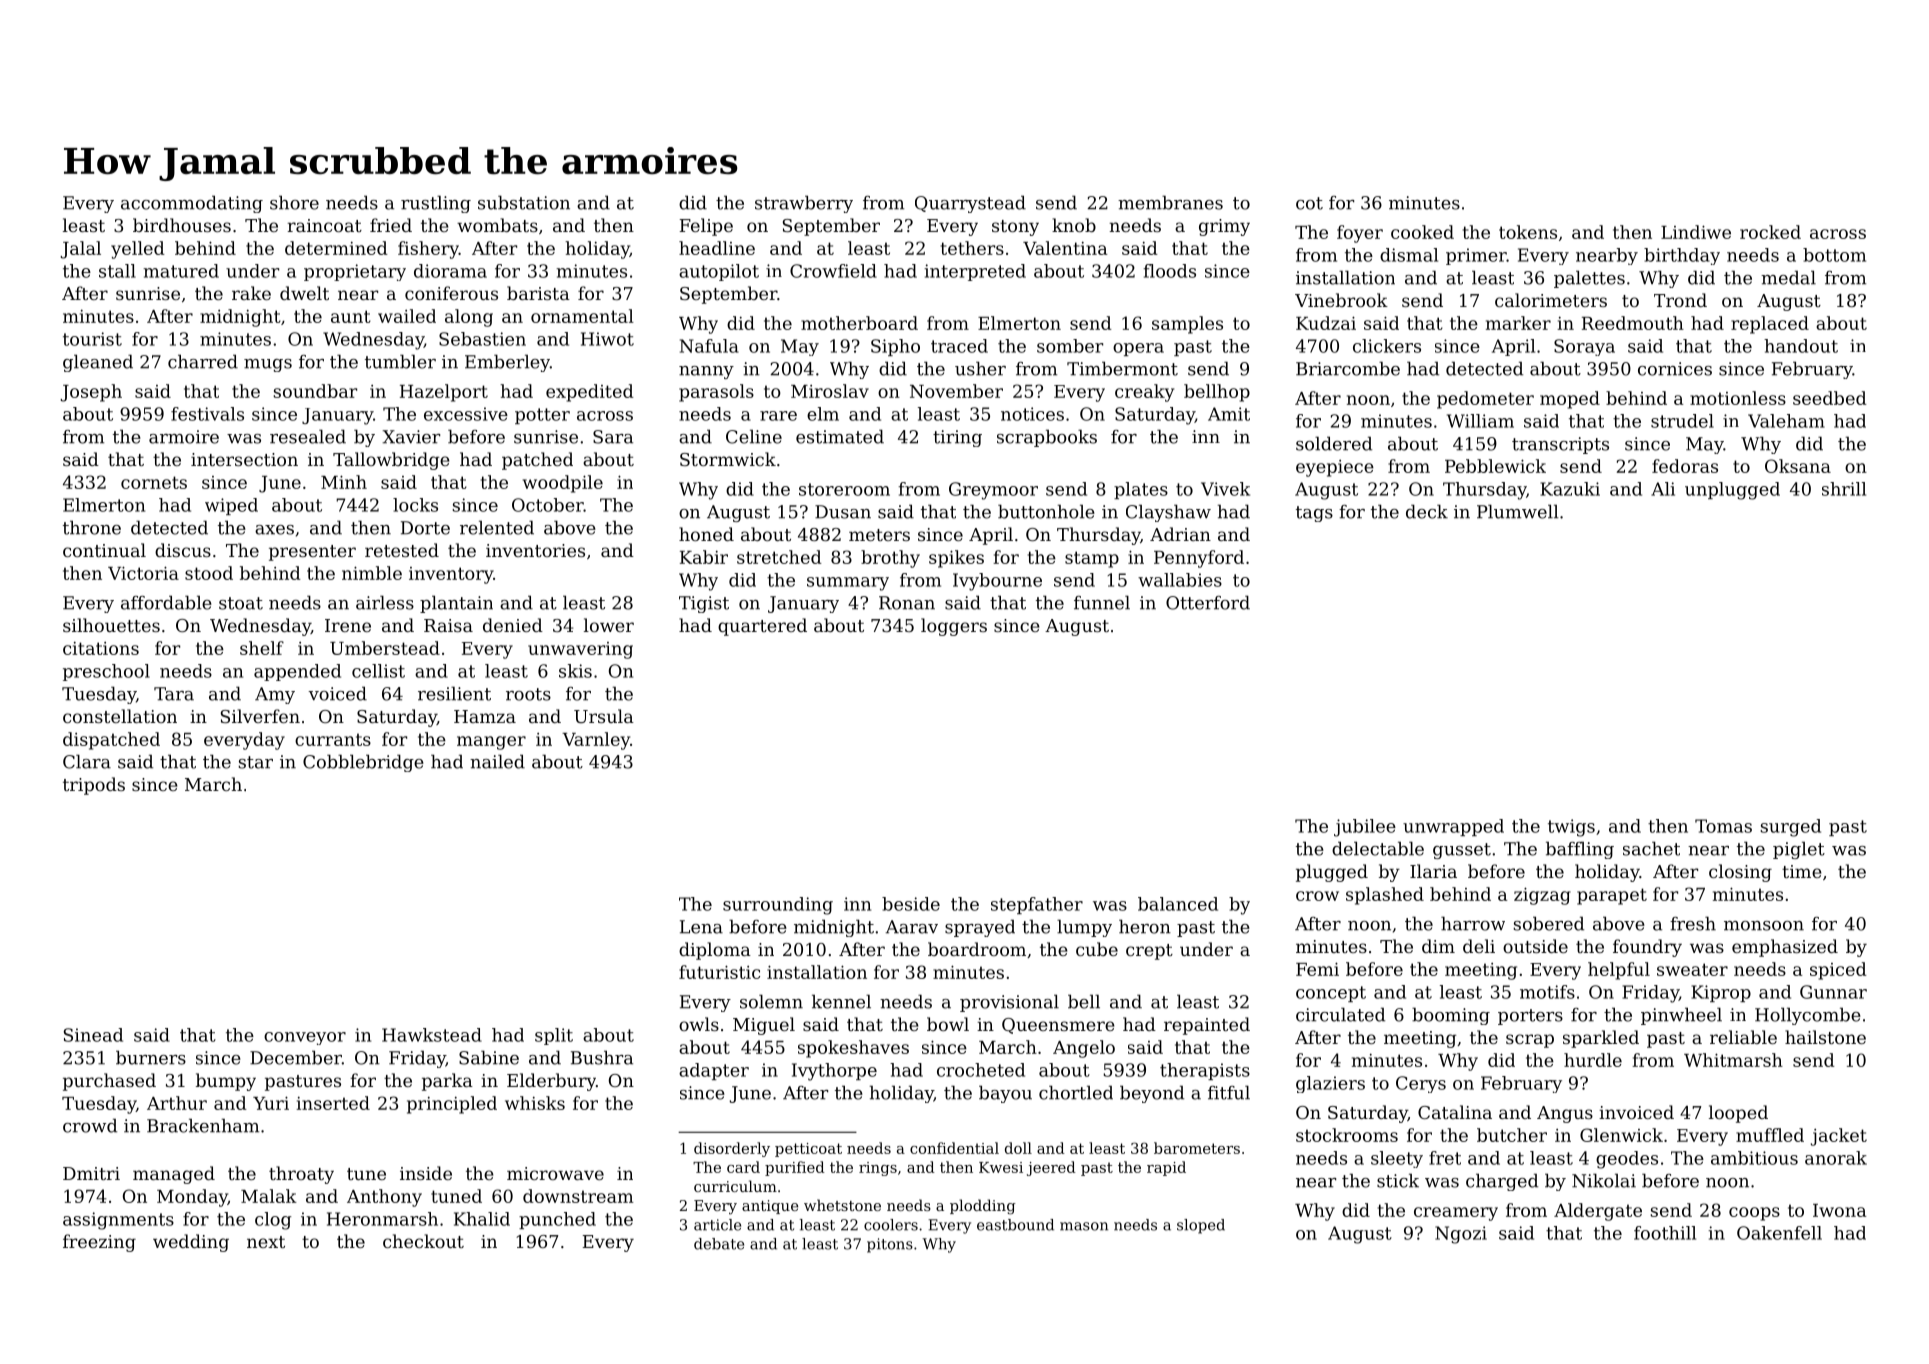 The width and height of the screenshot is (1929, 1364). I want to click on throaty, so click(301, 1175).
